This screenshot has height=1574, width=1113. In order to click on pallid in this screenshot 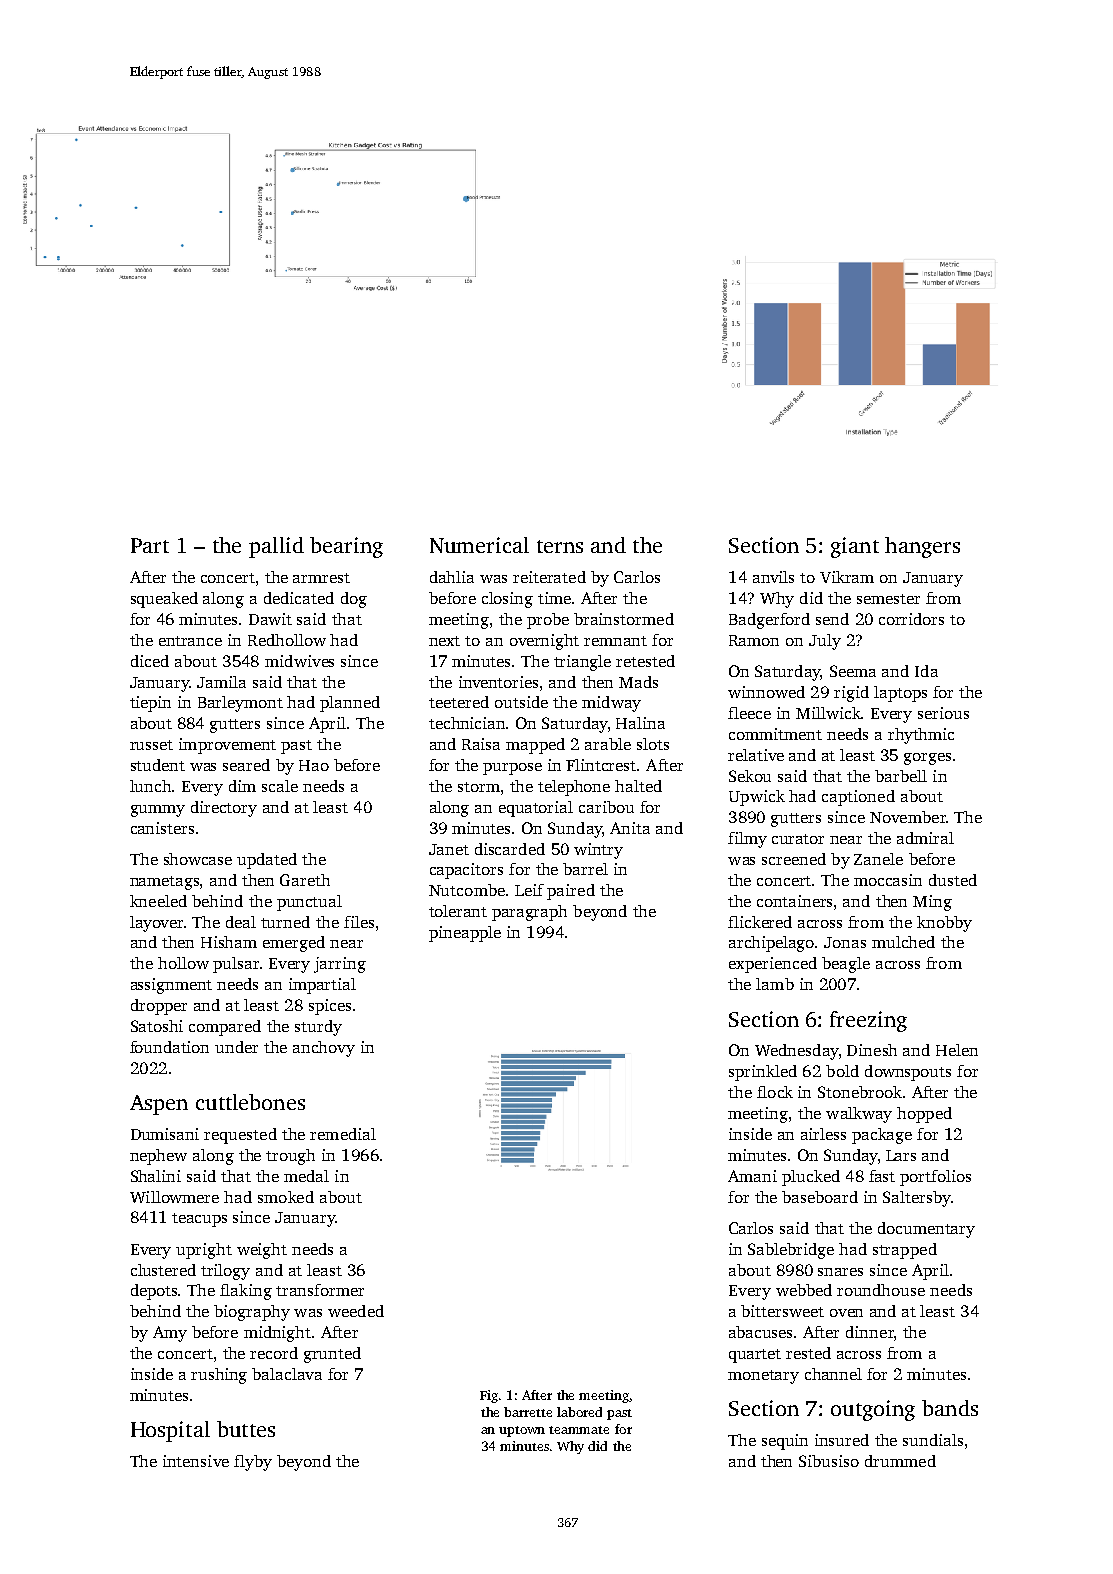, I will do `click(276, 547)`.
